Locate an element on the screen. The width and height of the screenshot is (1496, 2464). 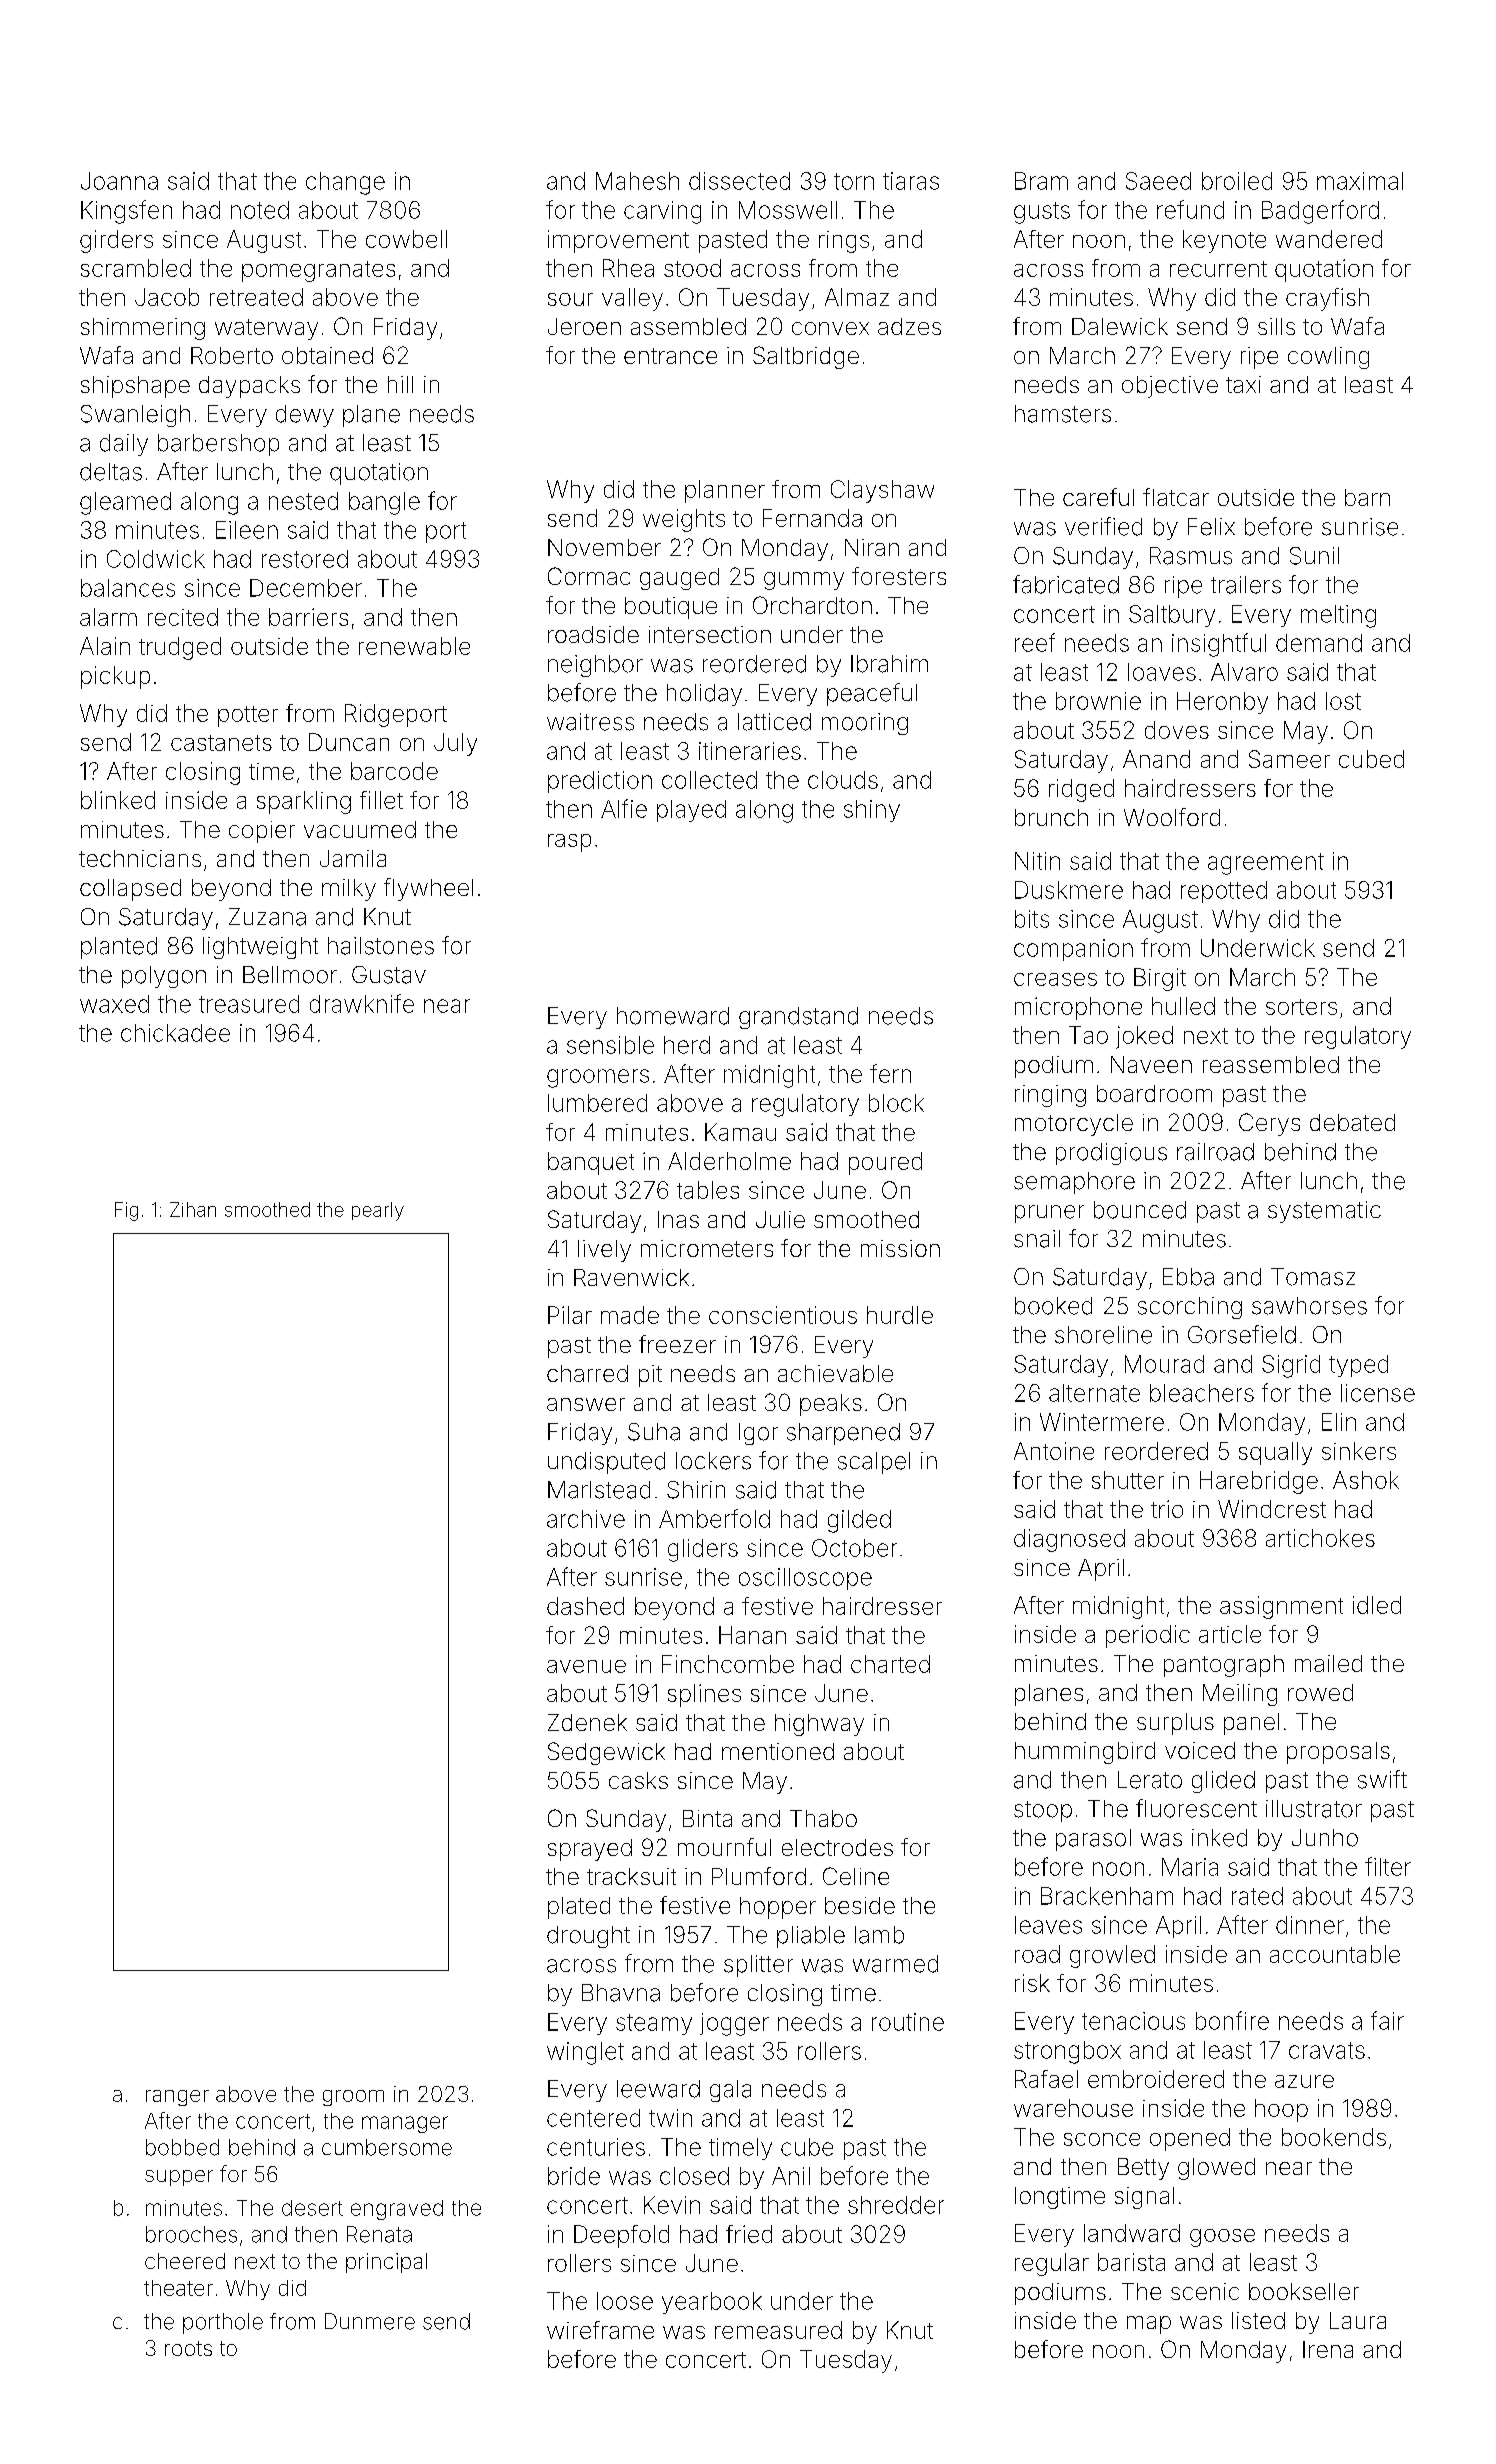
grandstand is located at coordinates (798, 1018).
